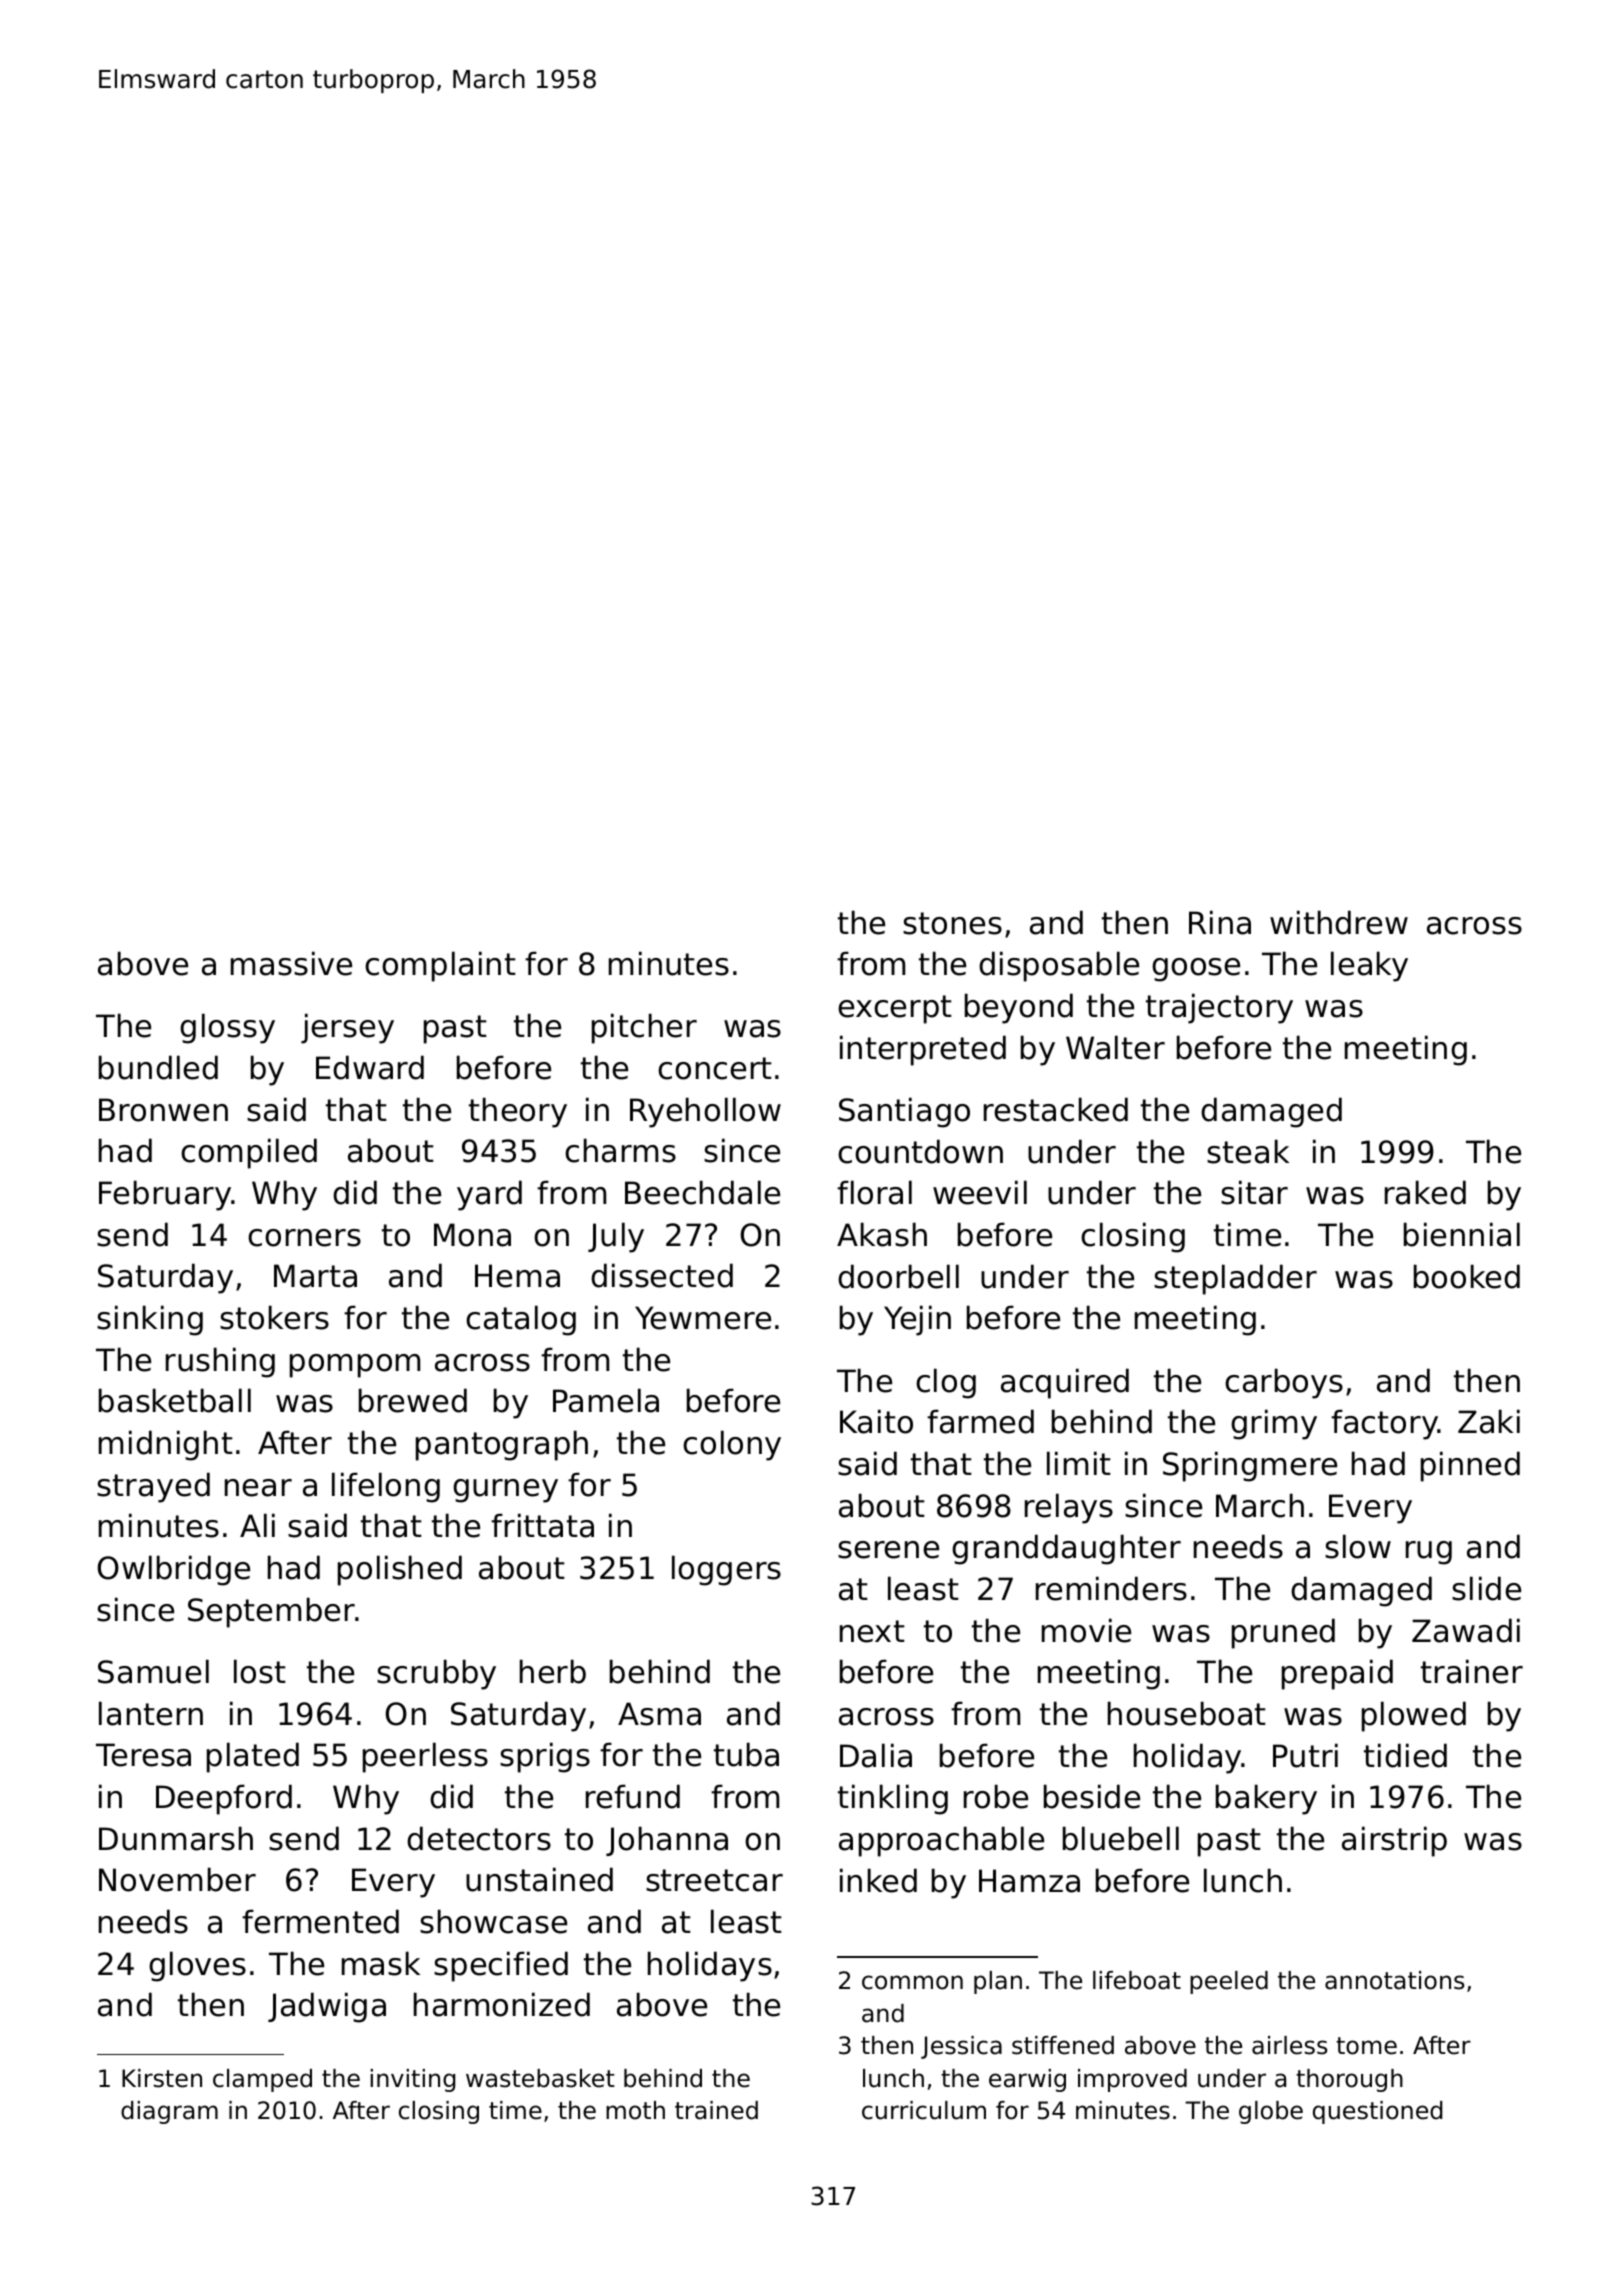 This screenshot has width=1620, height=2292. I want to click on stones, so click(952, 923).
